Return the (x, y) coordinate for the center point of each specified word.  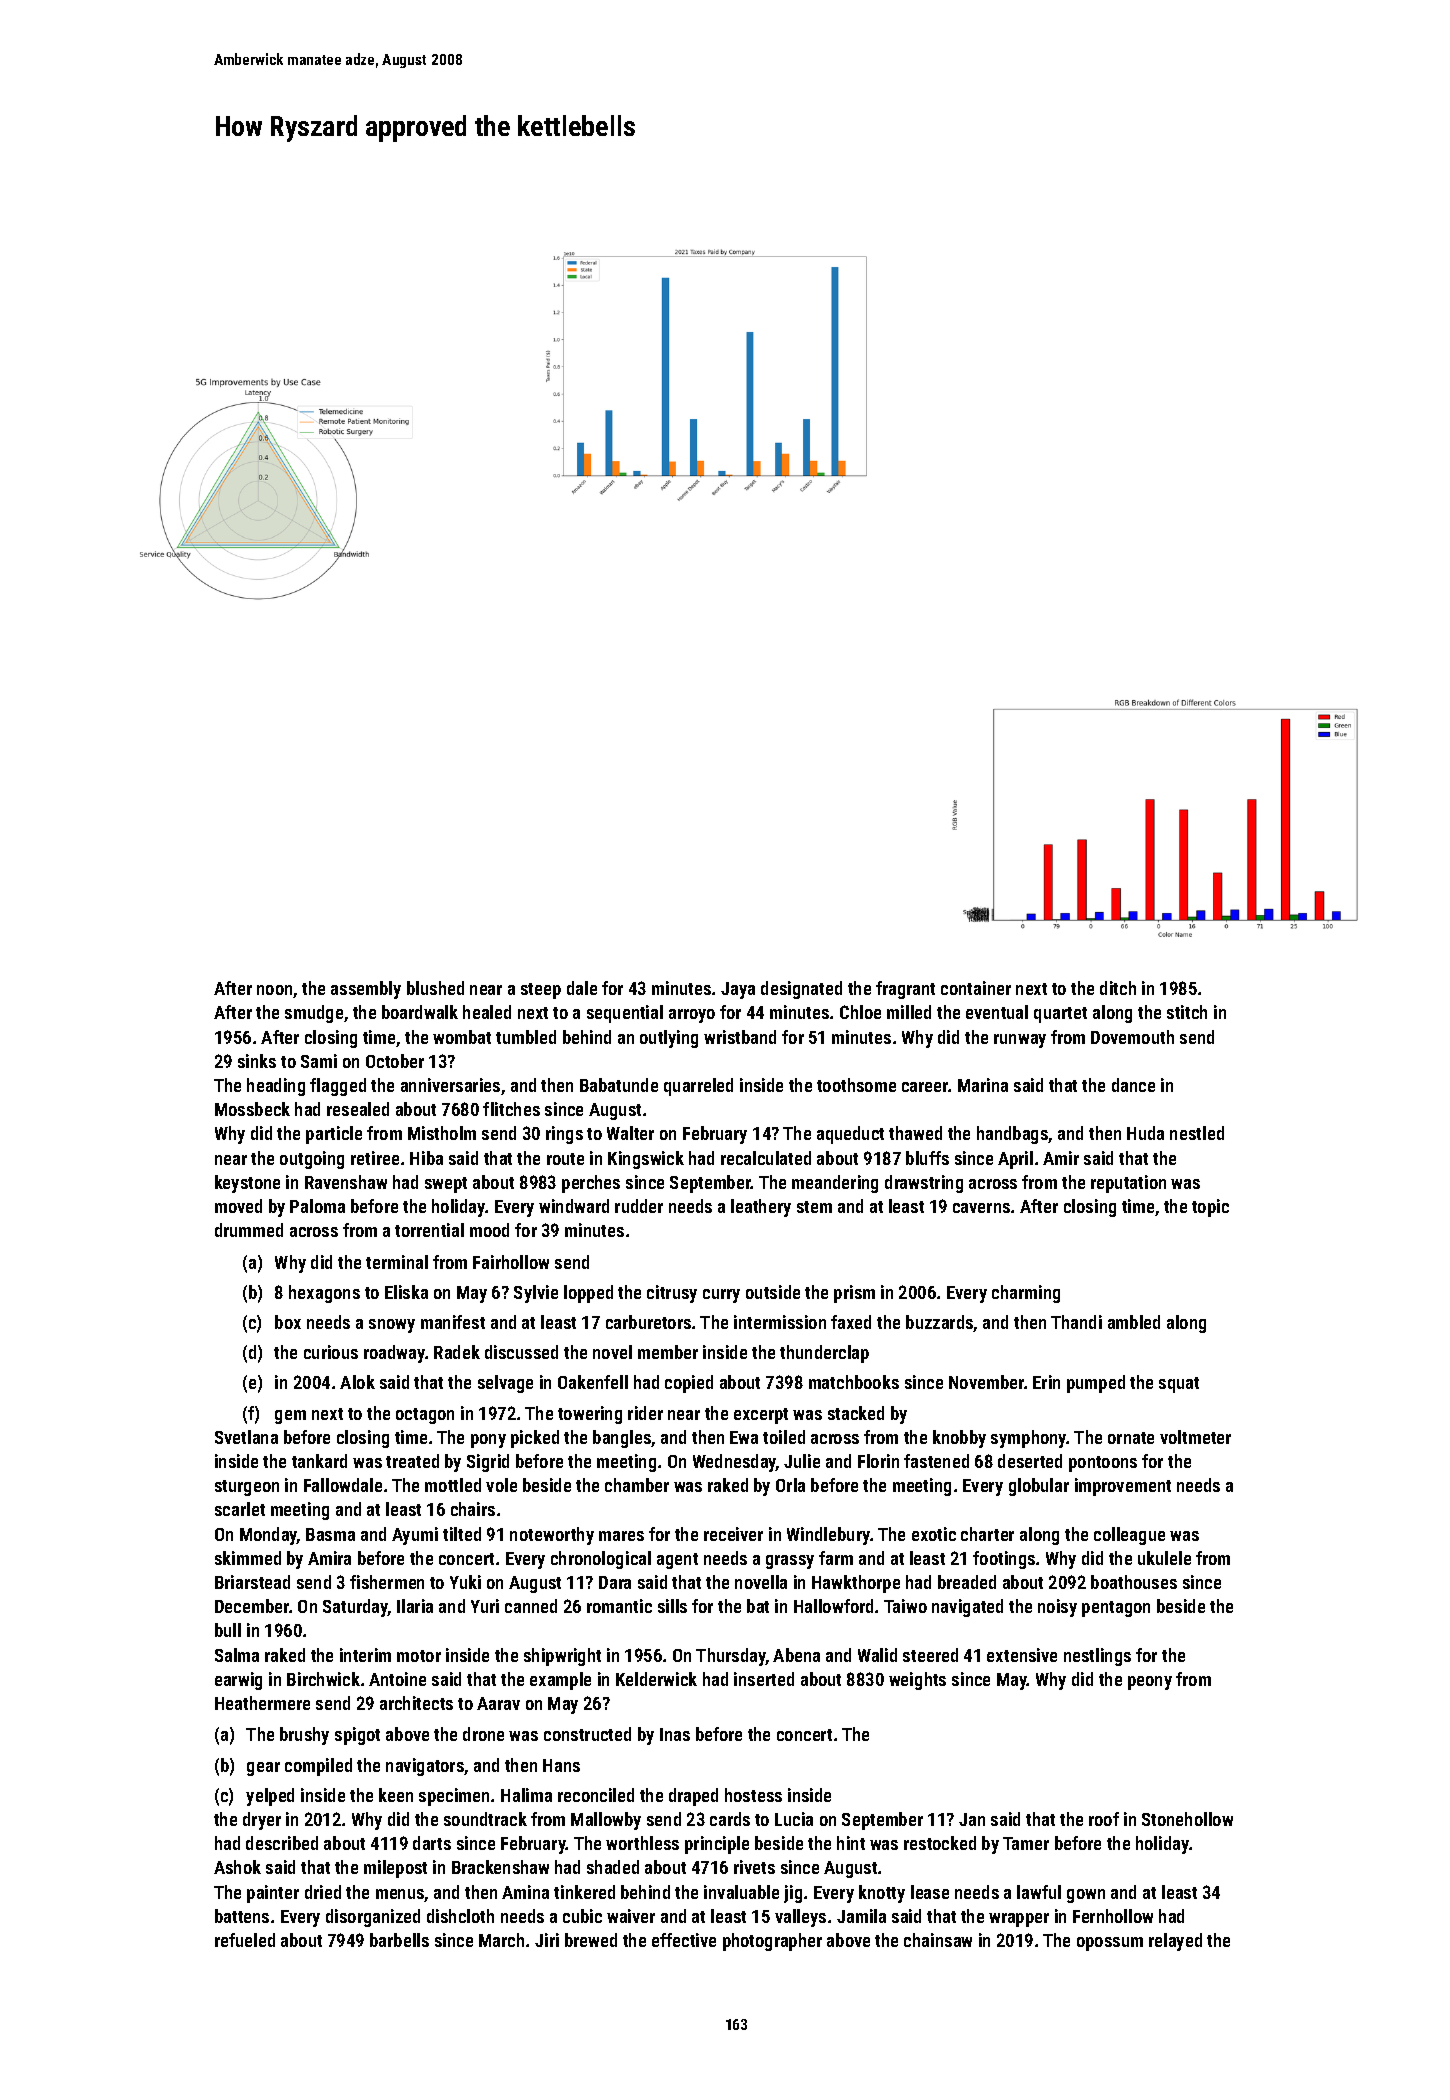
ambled (1134, 1322)
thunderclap (824, 1354)
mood (489, 1230)
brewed (591, 1940)
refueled (245, 1940)
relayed (1175, 1942)
